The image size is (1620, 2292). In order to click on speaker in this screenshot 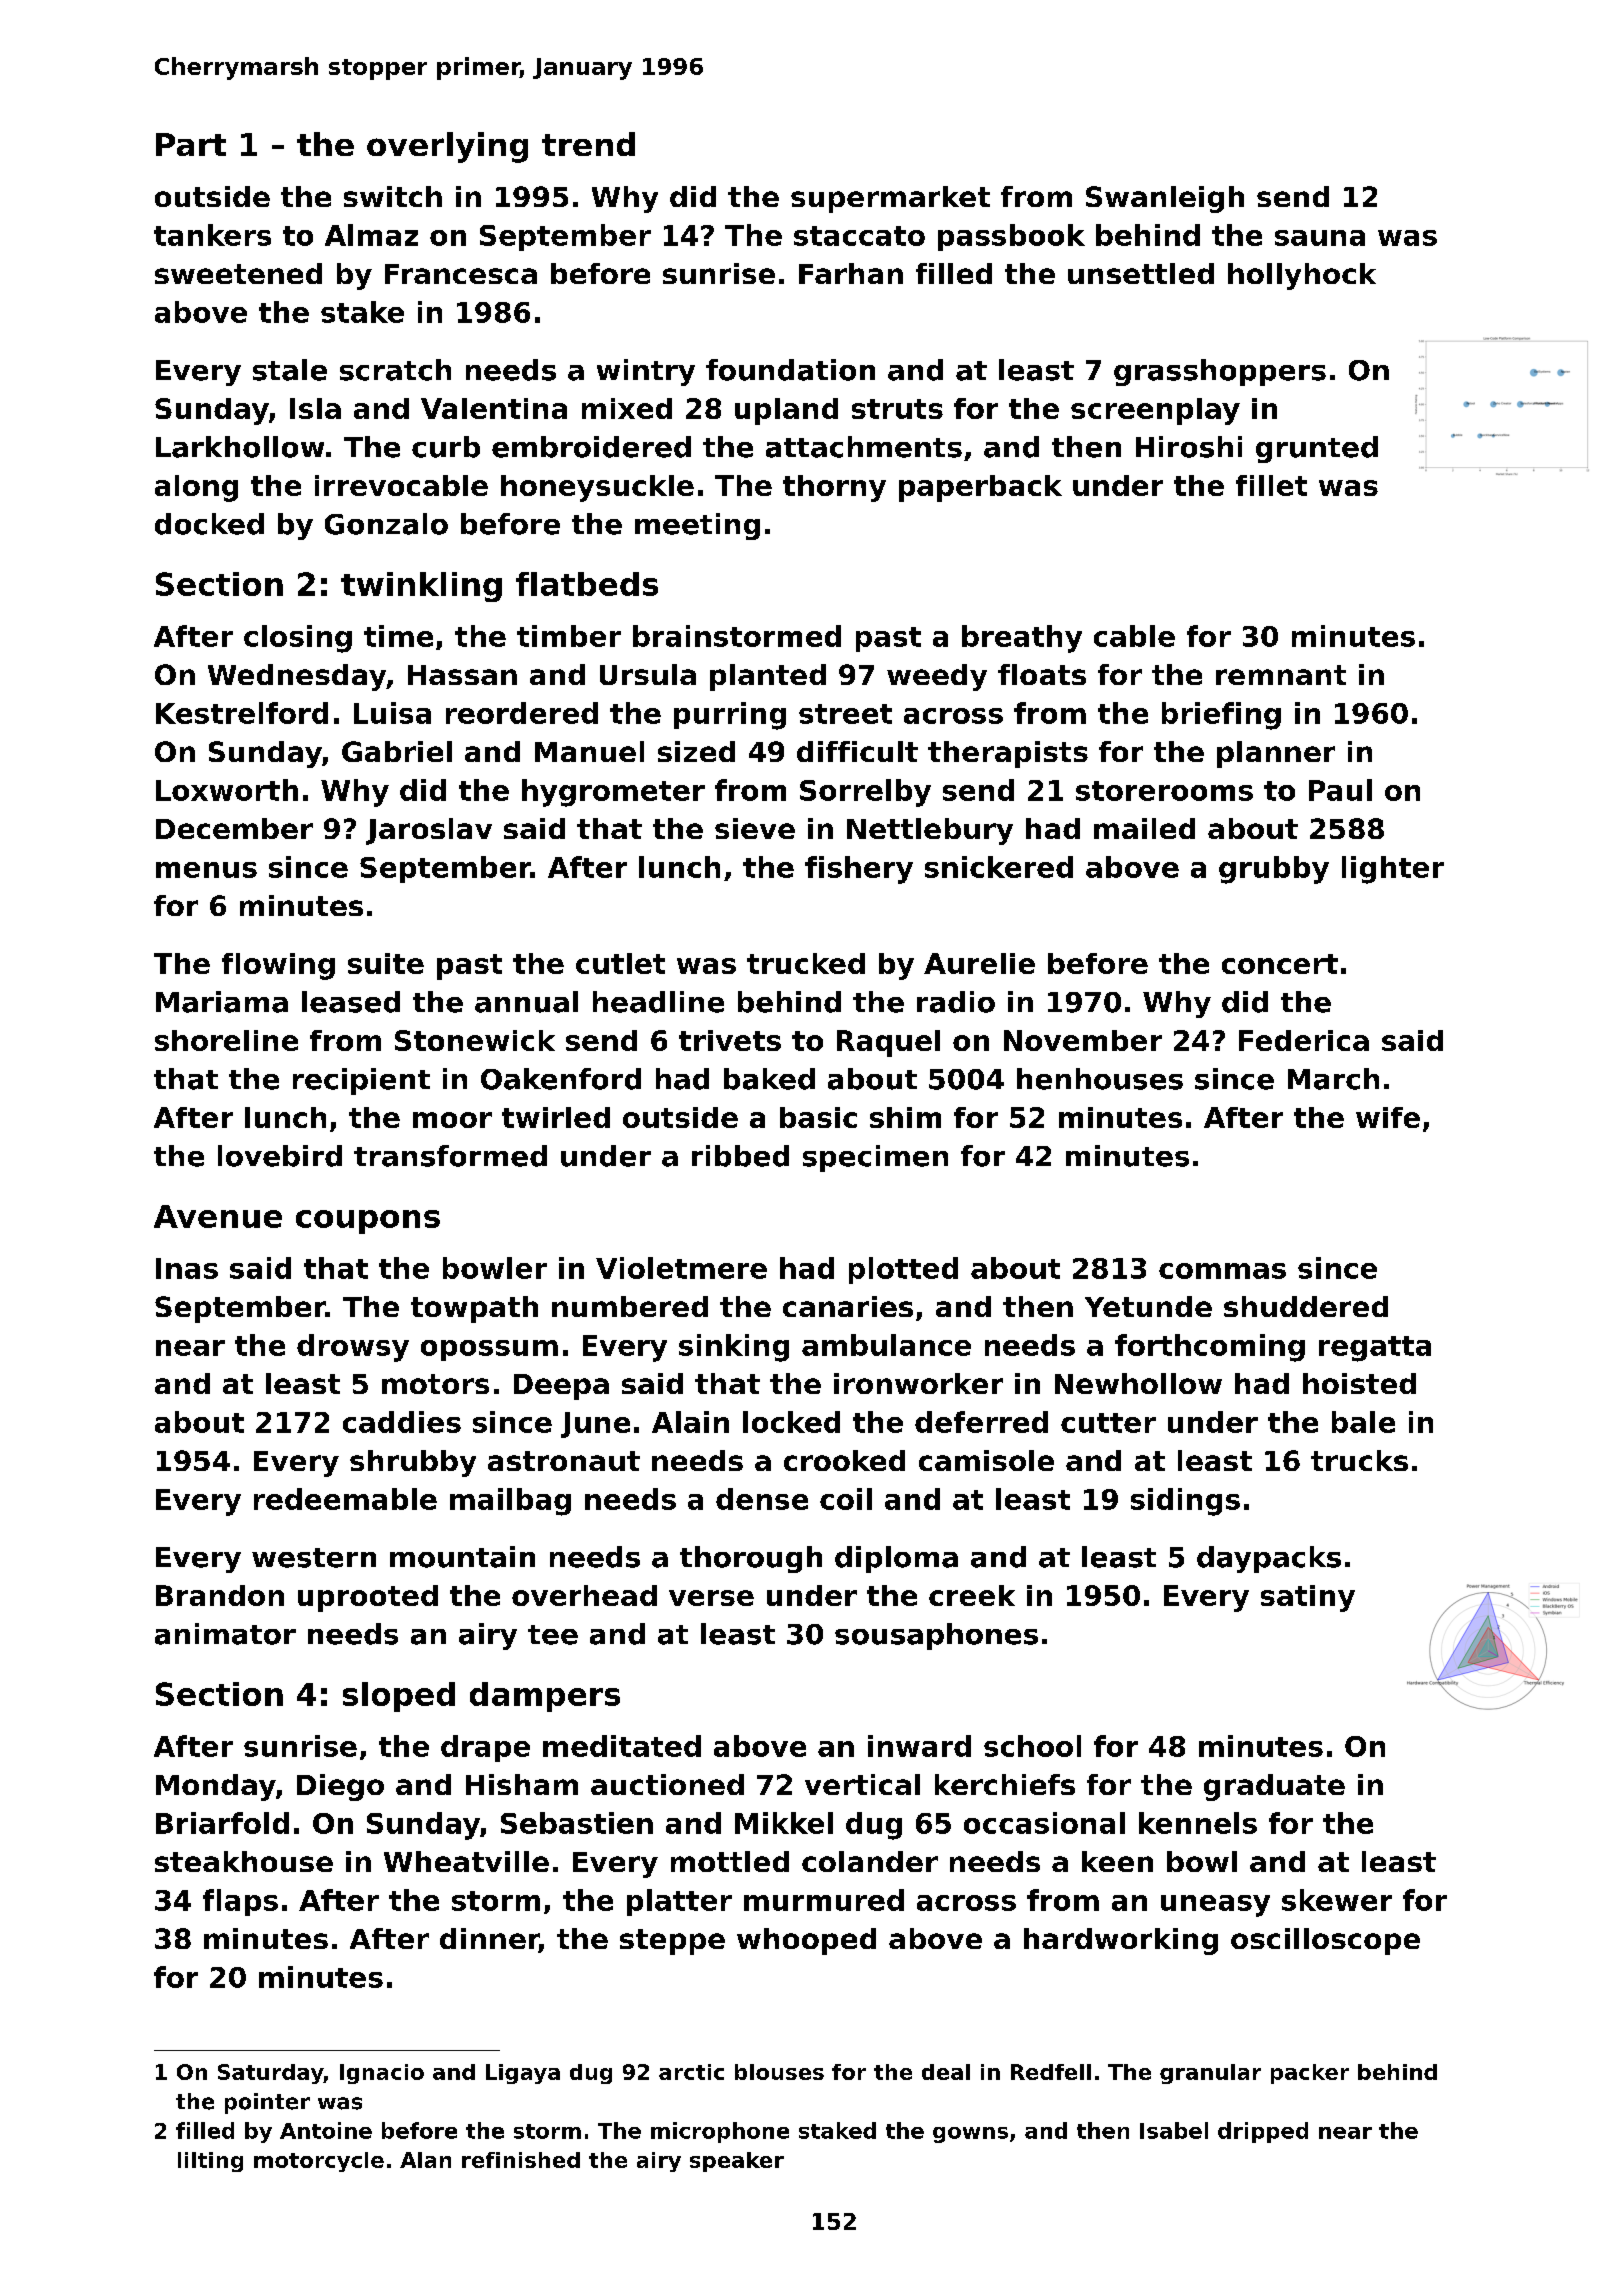, I will do `click(737, 2162)`.
